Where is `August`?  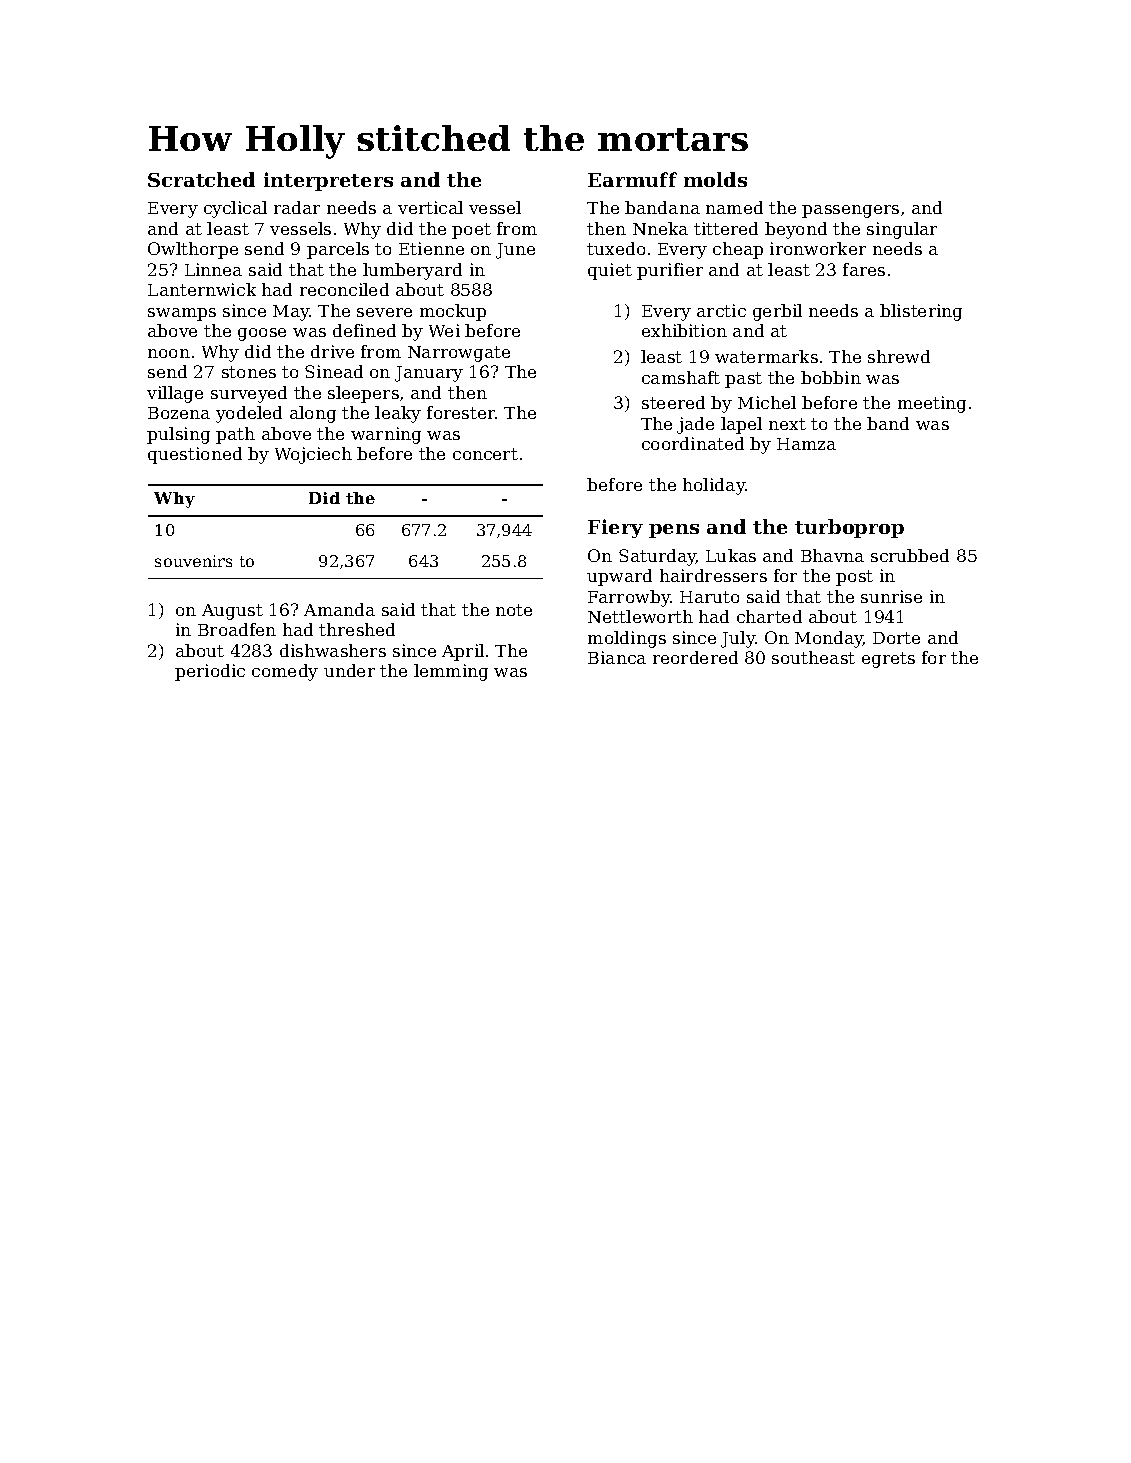 August is located at coordinates (232, 612).
